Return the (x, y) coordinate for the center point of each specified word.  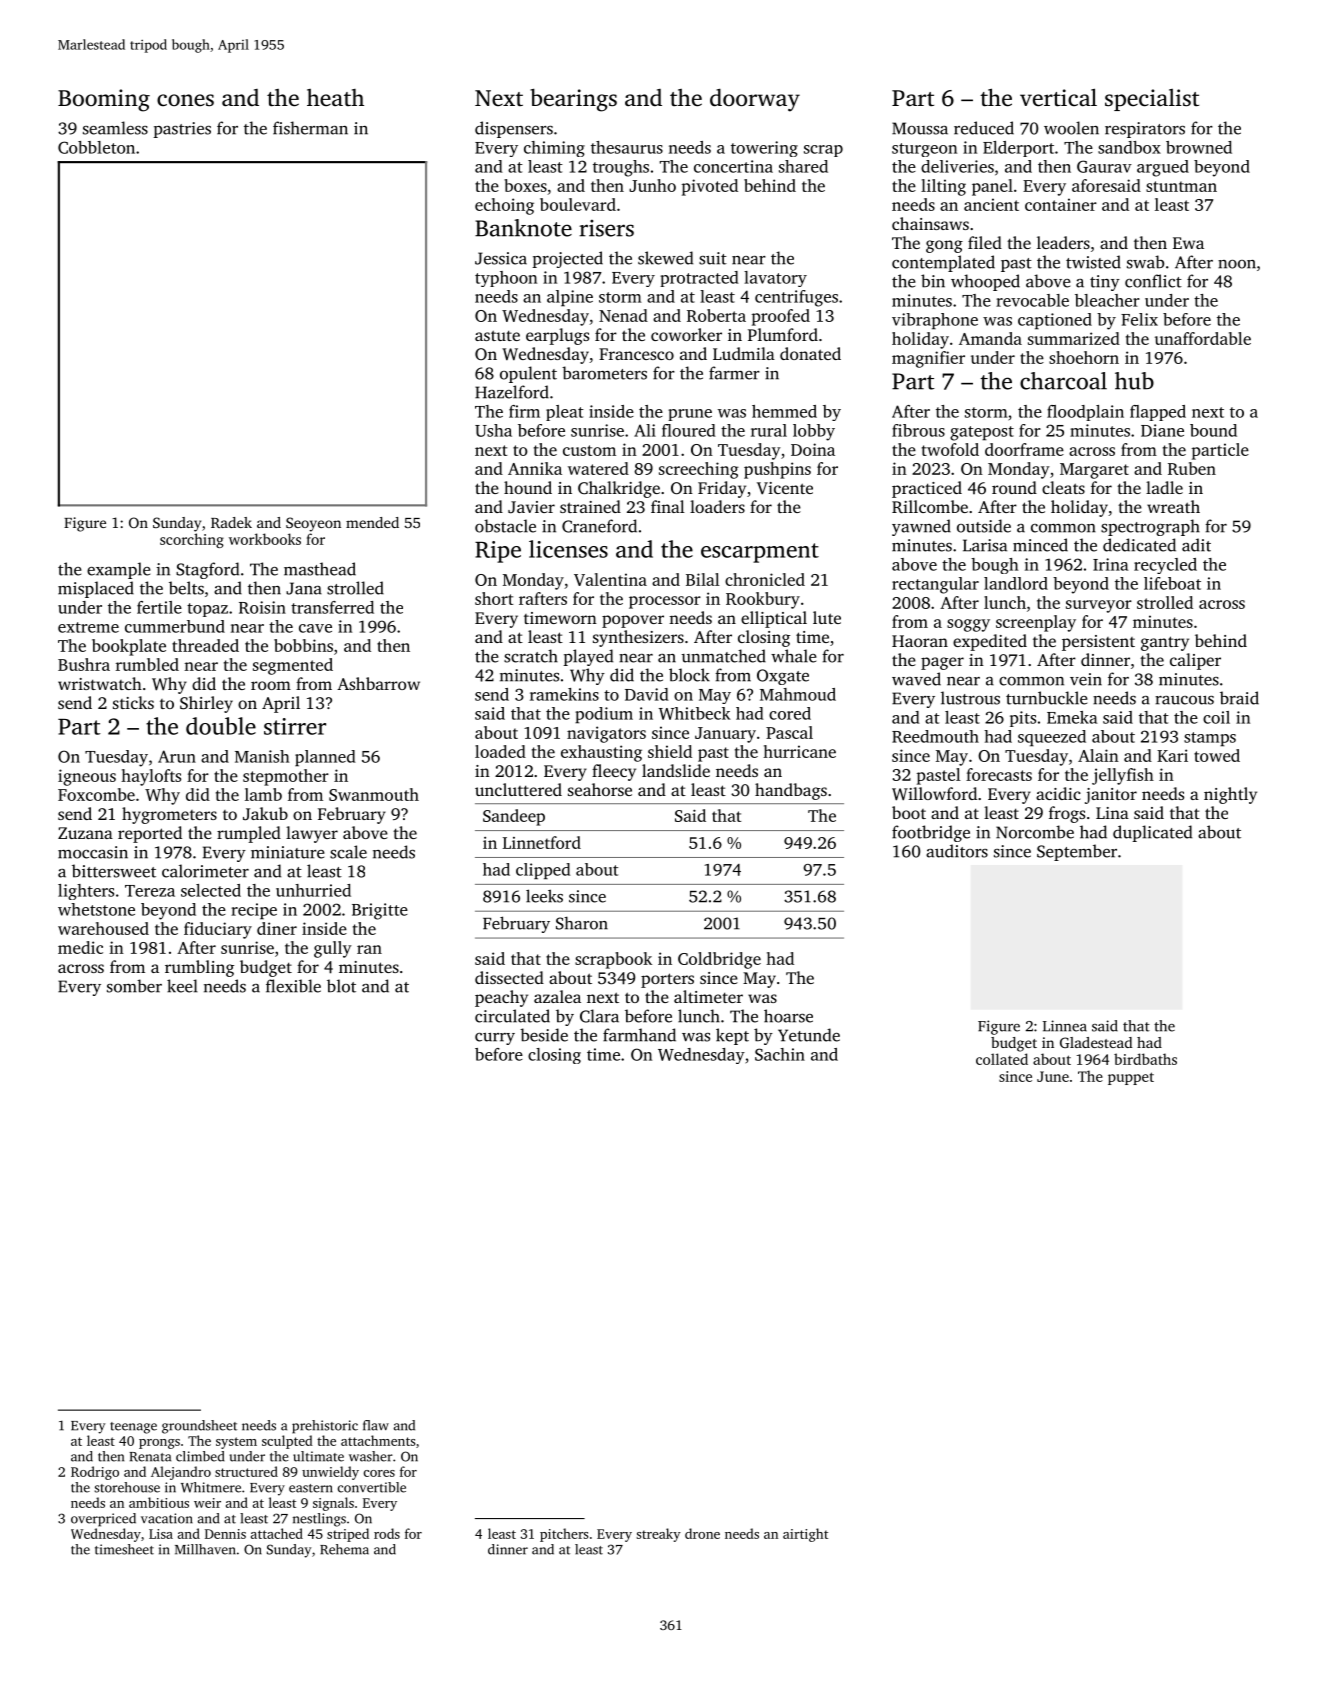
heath (335, 97)
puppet (1131, 1078)
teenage (133, 1428)
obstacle (505, 526)
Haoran (920, 641)
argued (1163, 168)
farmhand (639, 1035)
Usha (493, 430)
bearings (573, 100)
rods (387, 1533)
